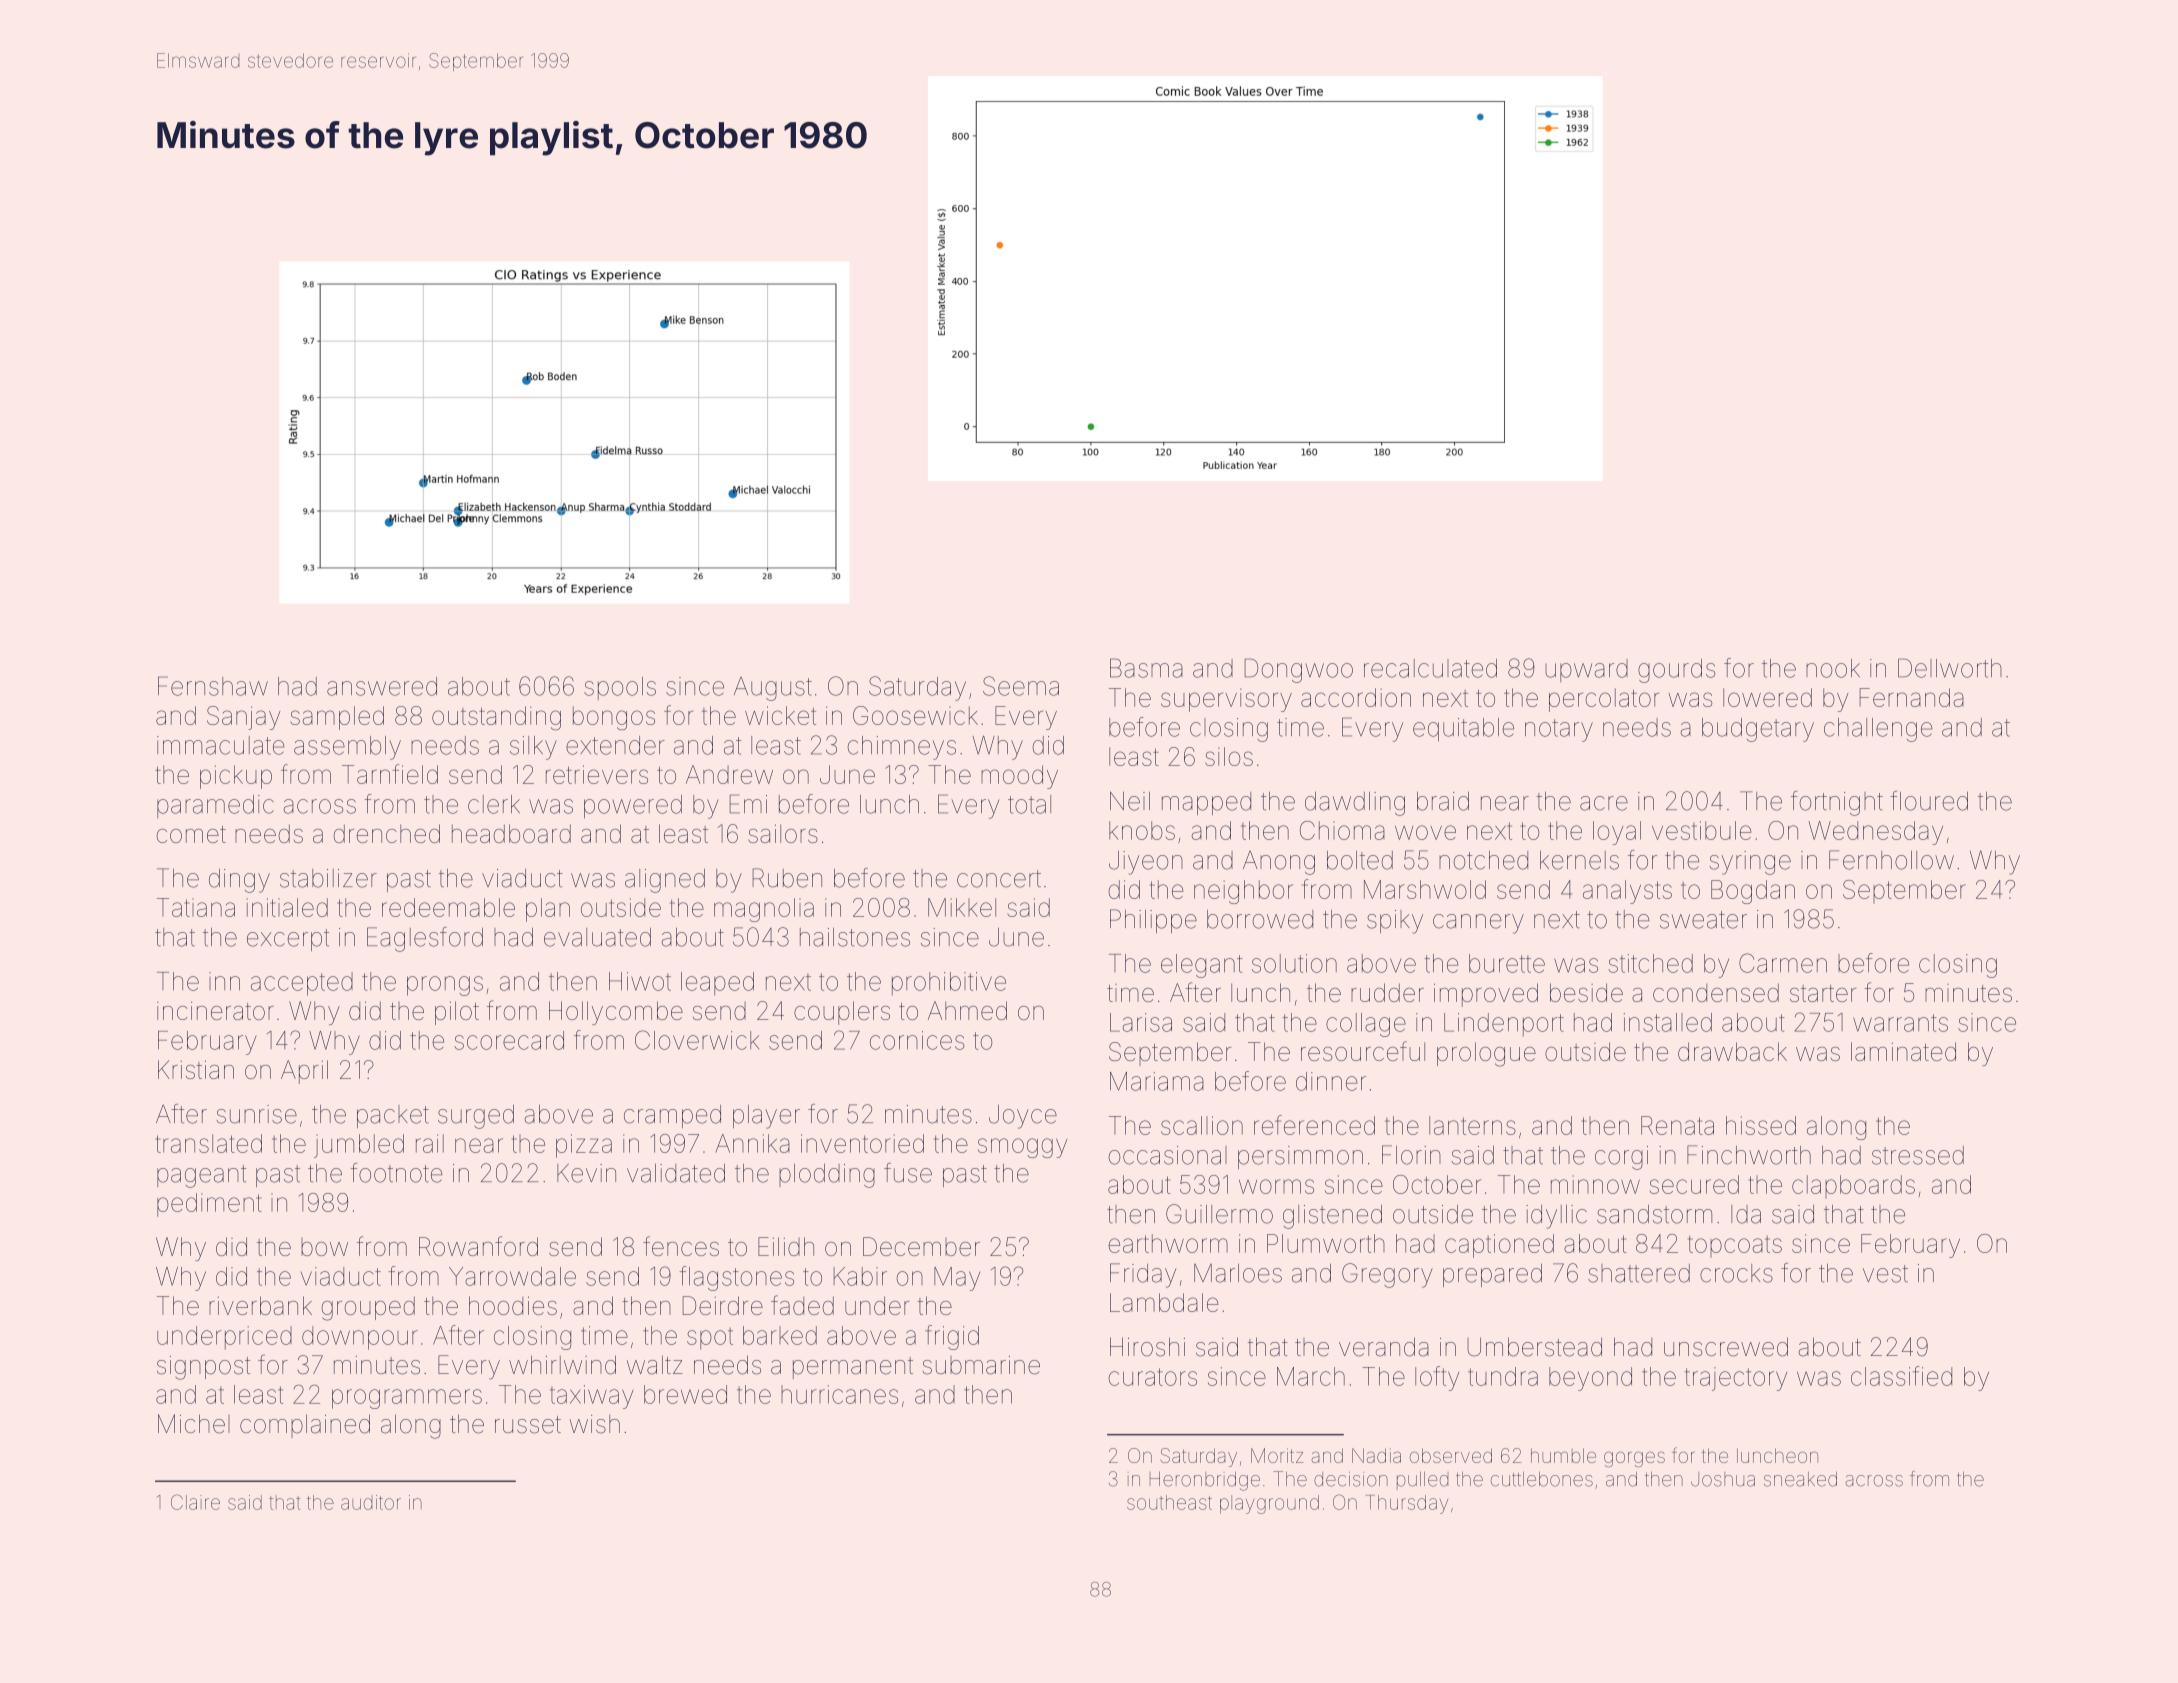  What do you see at coordinates (1499, 1246) in the page?
I see `captioned` at bounding box center [1499, 1246].
